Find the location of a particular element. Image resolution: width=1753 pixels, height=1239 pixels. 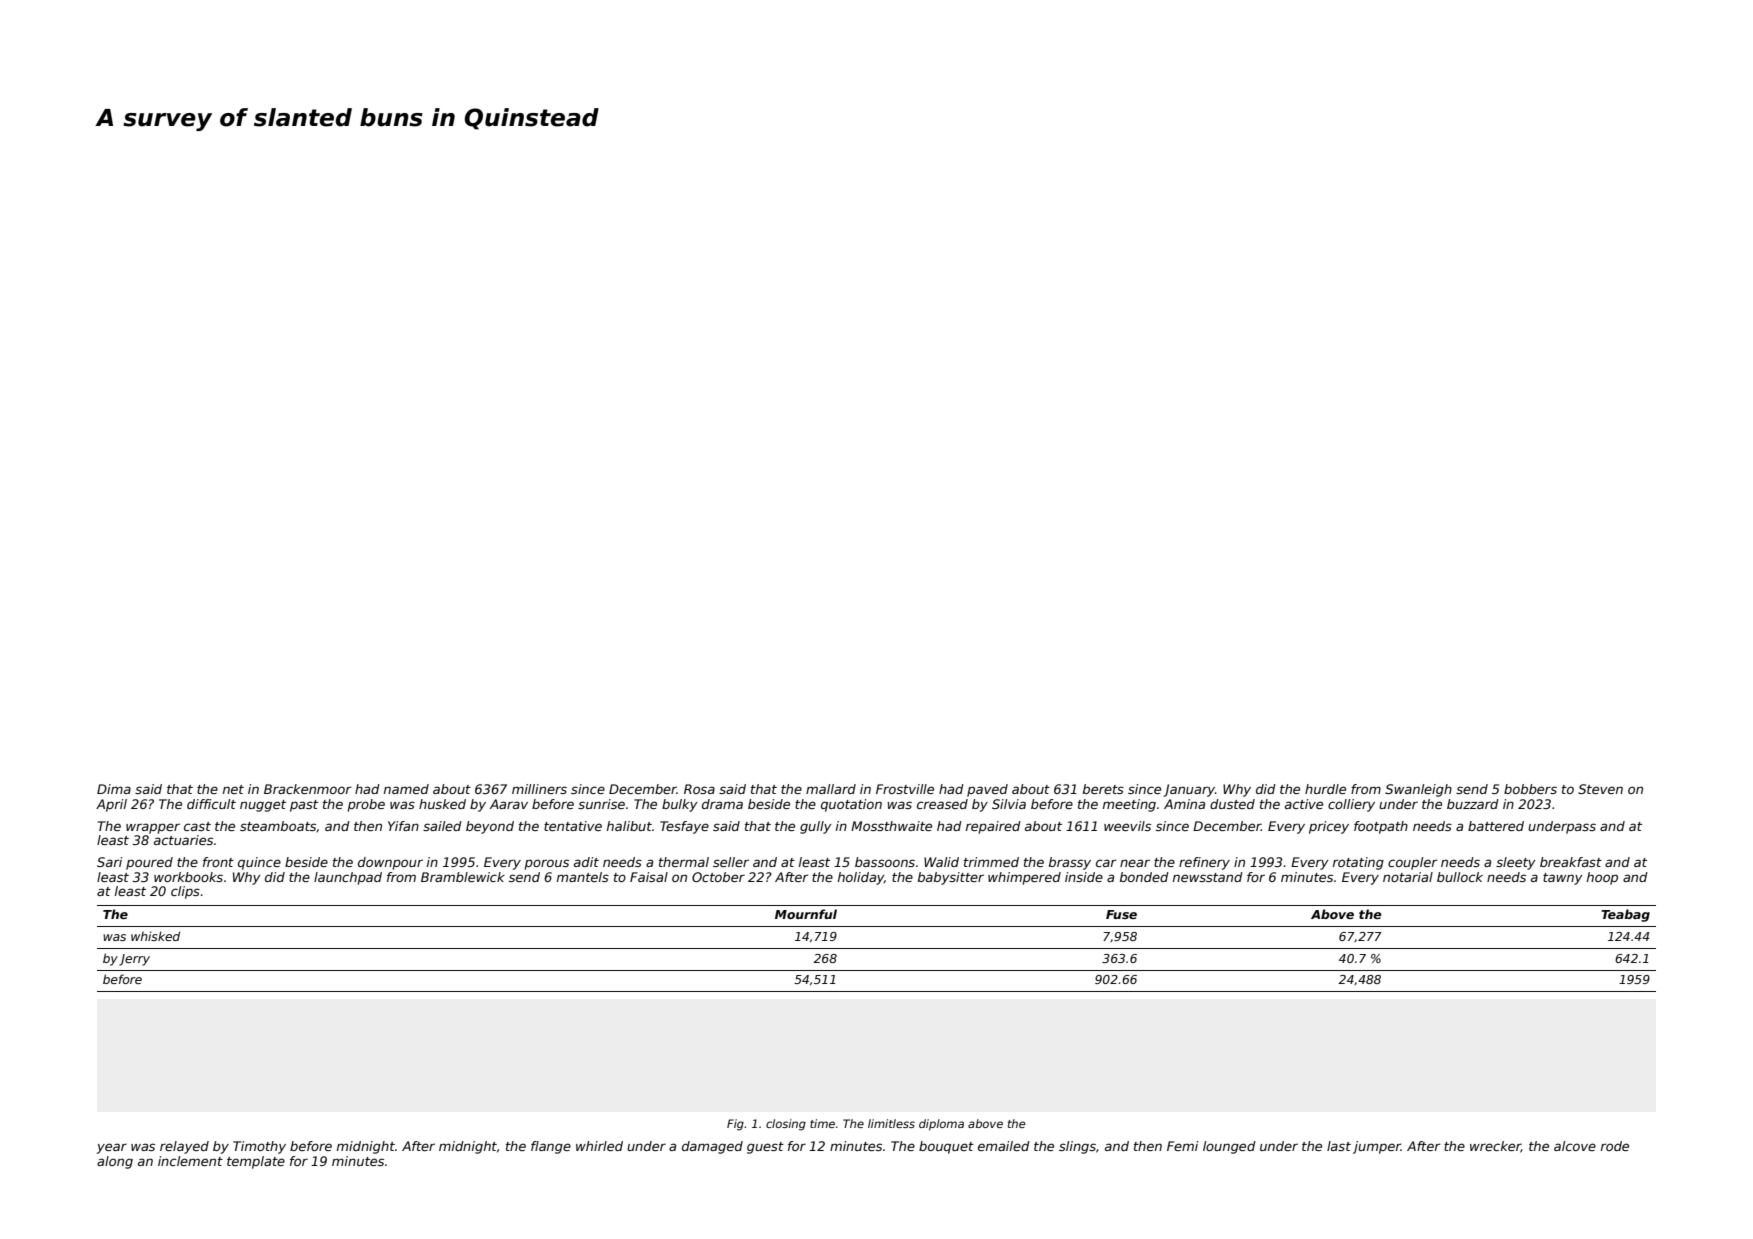

named is located at coordinates (406, 789).
